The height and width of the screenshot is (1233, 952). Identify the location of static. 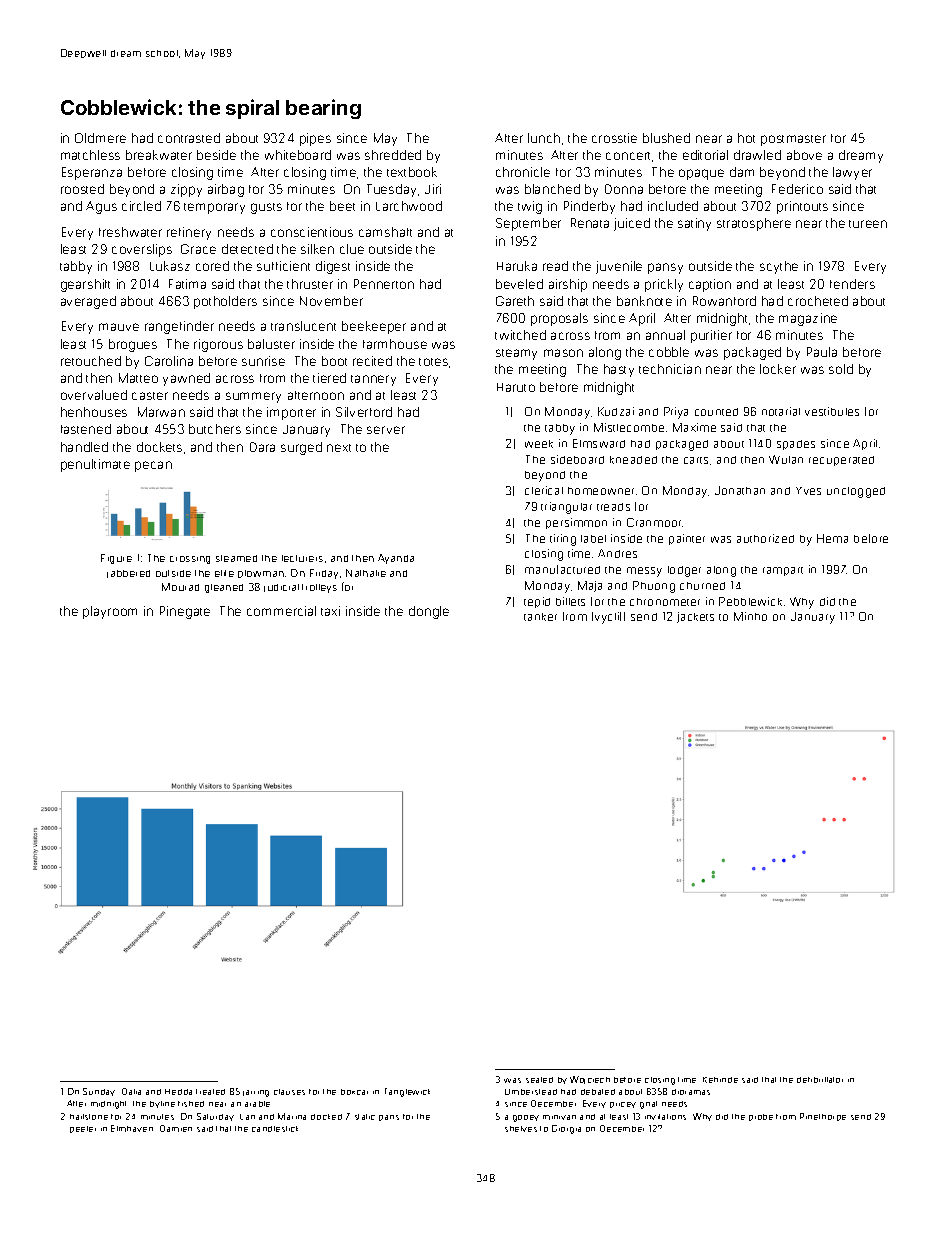
(365, 1117).
